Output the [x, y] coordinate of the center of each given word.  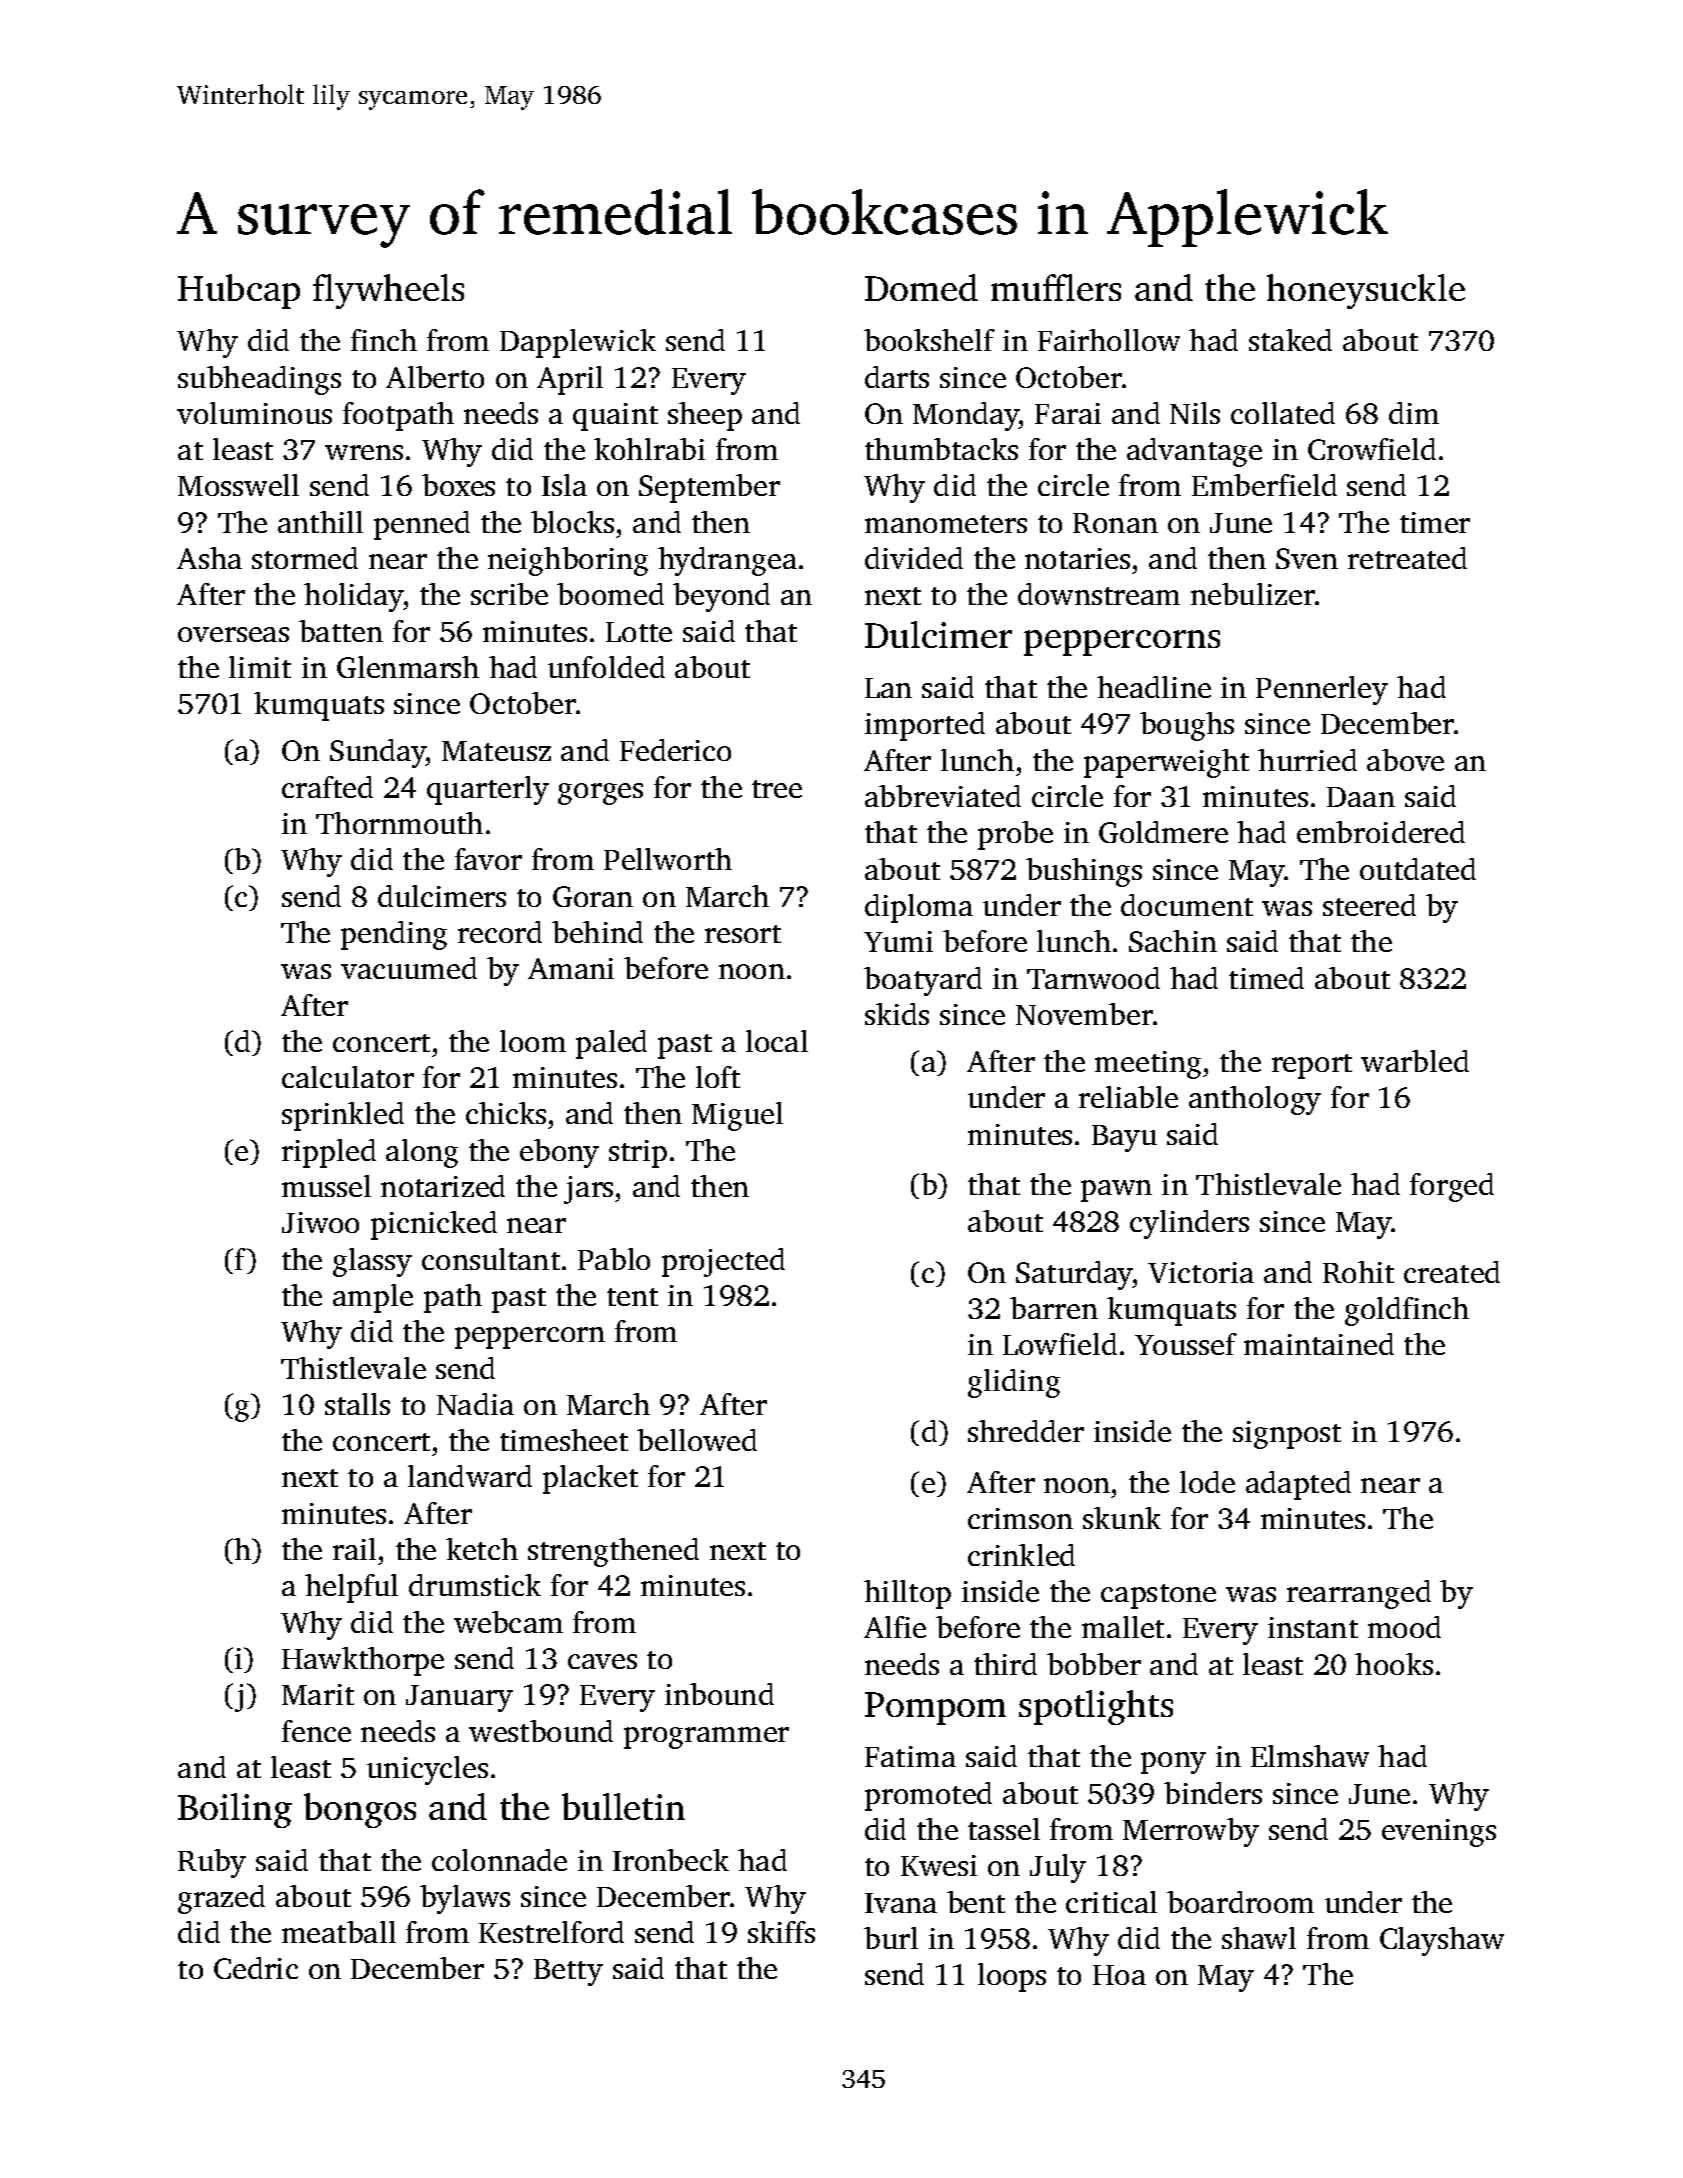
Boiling [235, 1810]
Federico [675, 750]
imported [925, 726]
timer [1435, 522]
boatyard [923, 981]
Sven [1307, 558]
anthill [320, 522]
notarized [443, 1186]
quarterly [488, 790]
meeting [1148, 1065]
